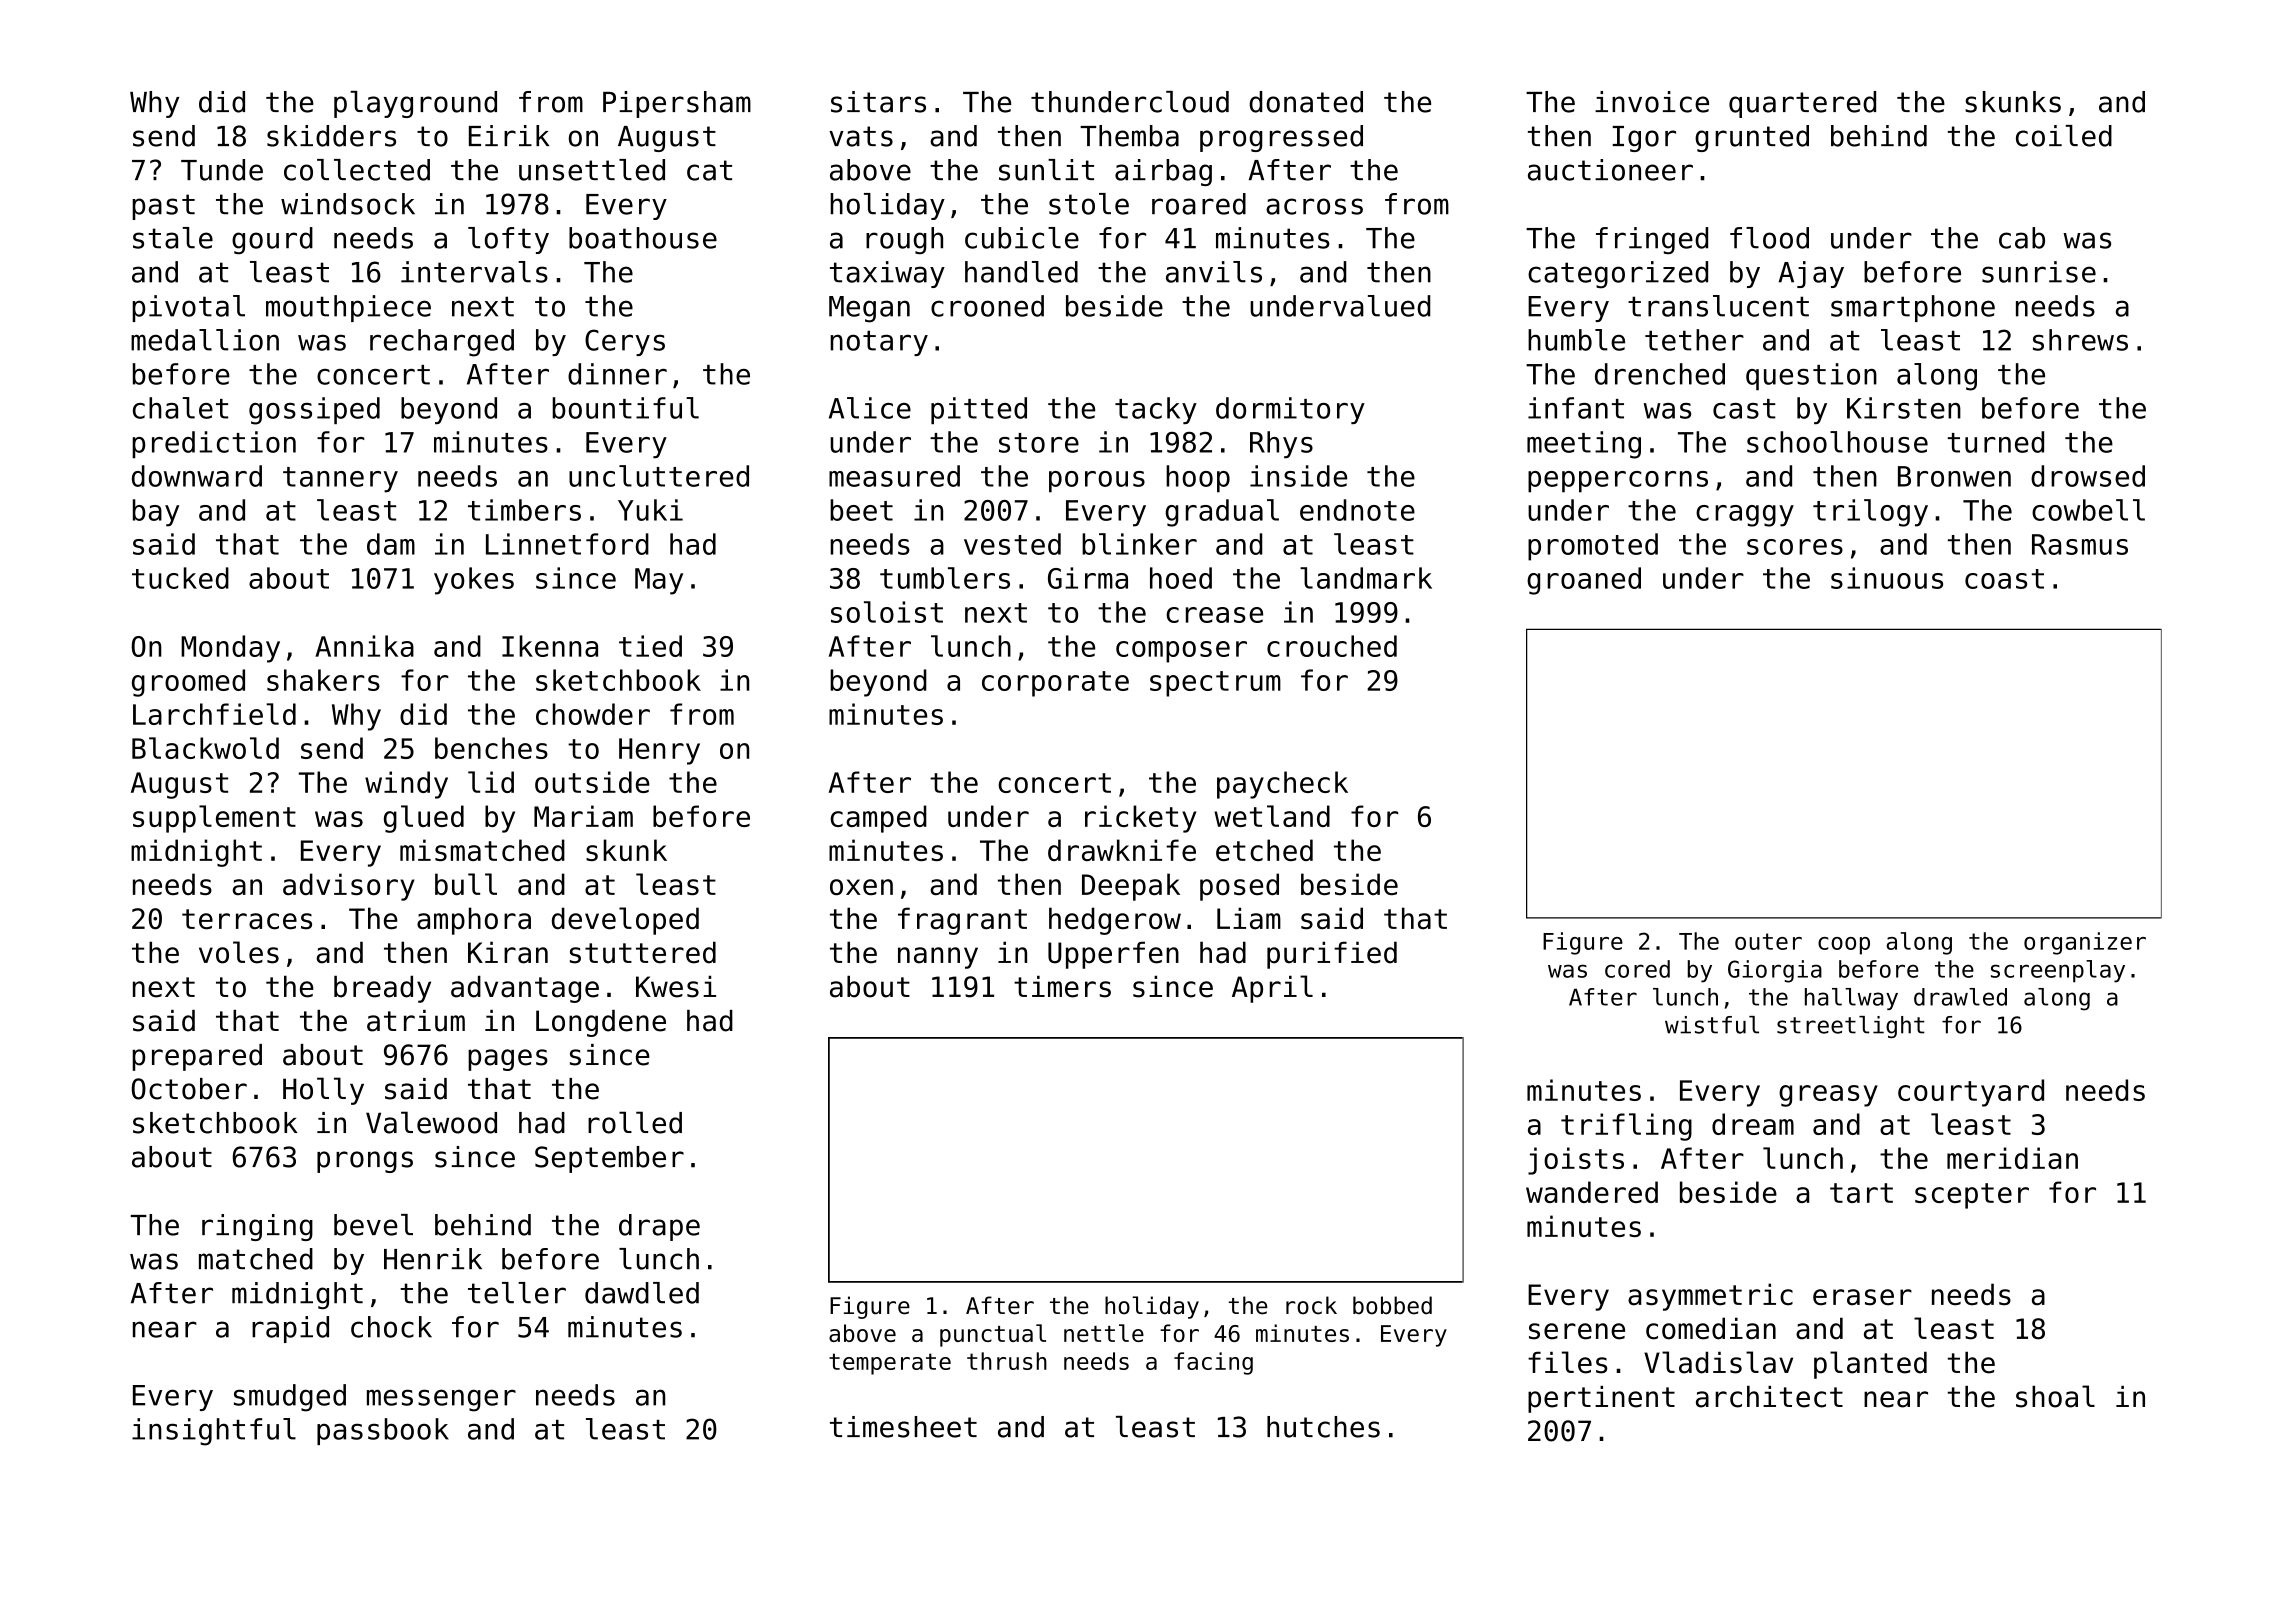  I want to click on coop, so click(1844, 946).
